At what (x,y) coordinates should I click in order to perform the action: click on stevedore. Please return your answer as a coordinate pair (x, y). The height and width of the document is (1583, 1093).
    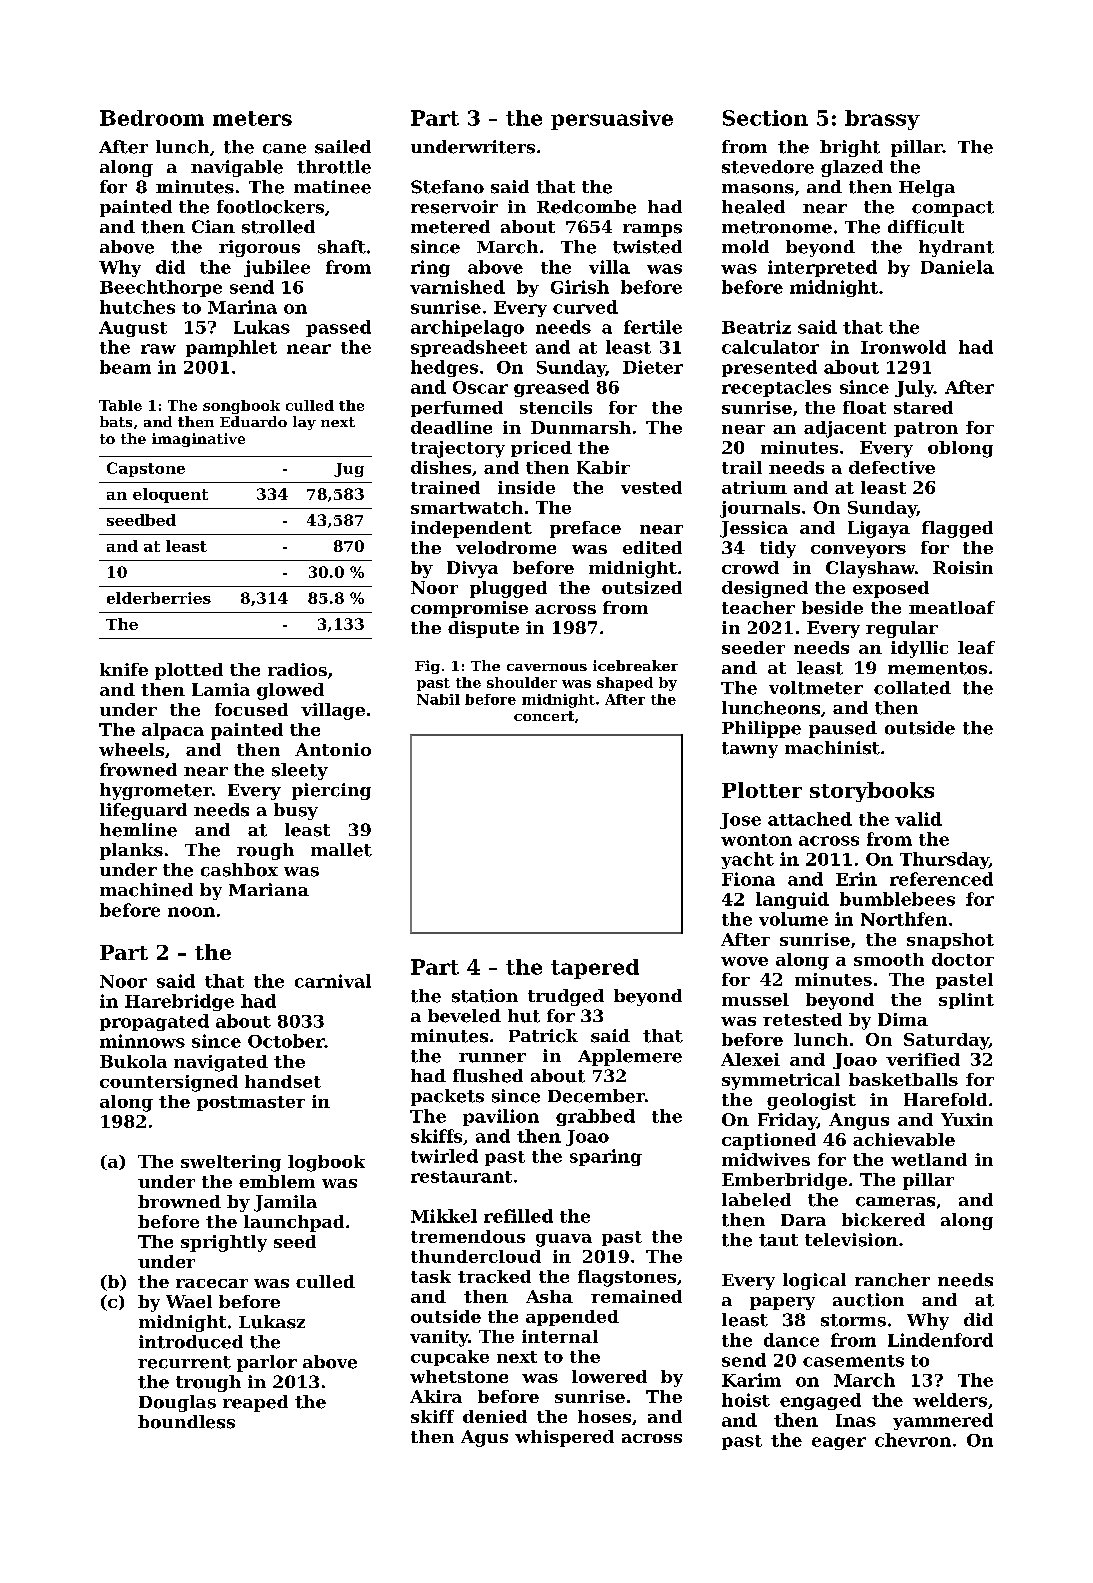
    Looking at the image, I should click on (768, 167).
